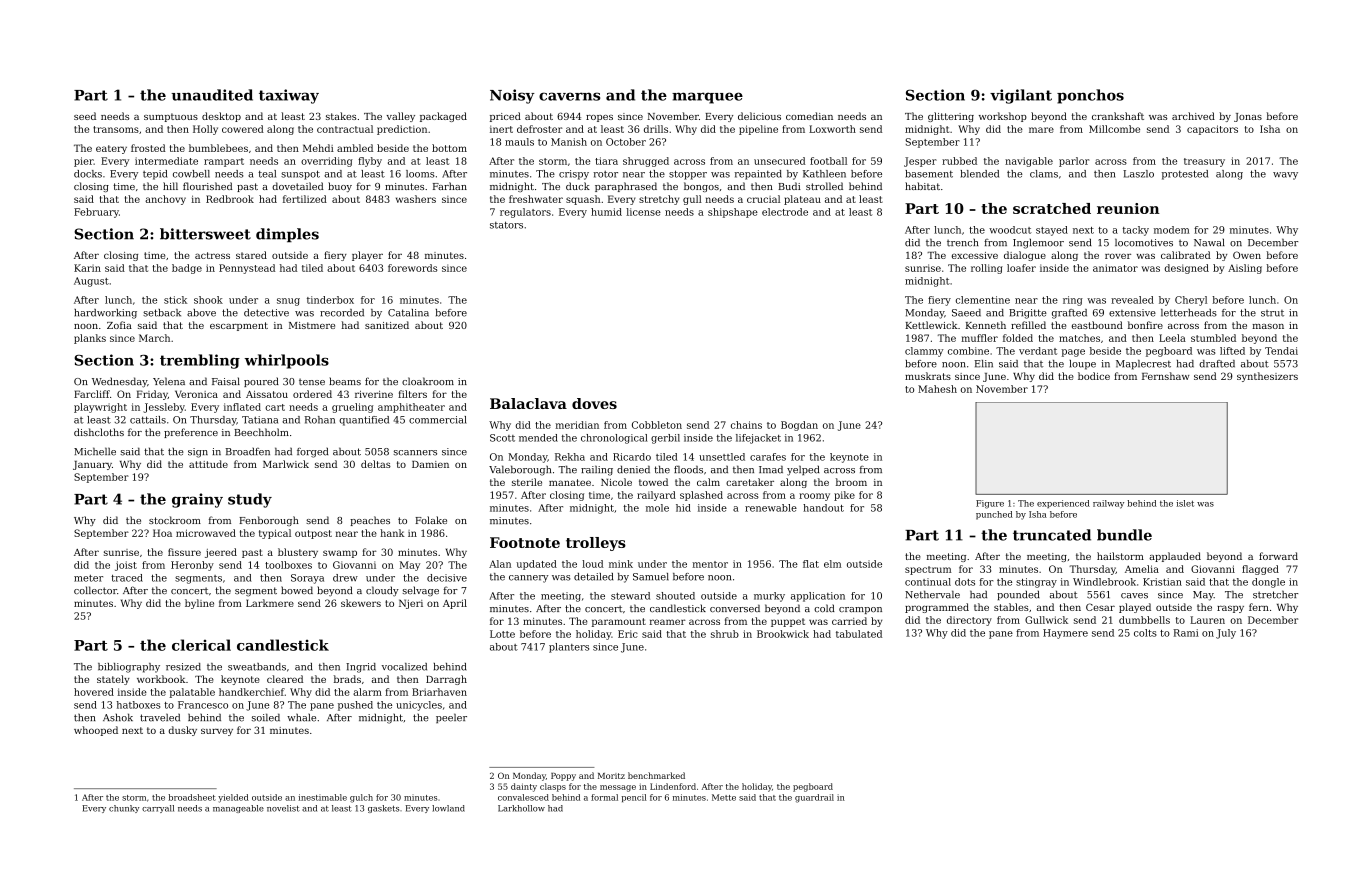 The image size is (1372, 887). Describe the element at coordinates (733, 213) in the image. I see `shipshape` at that location.
